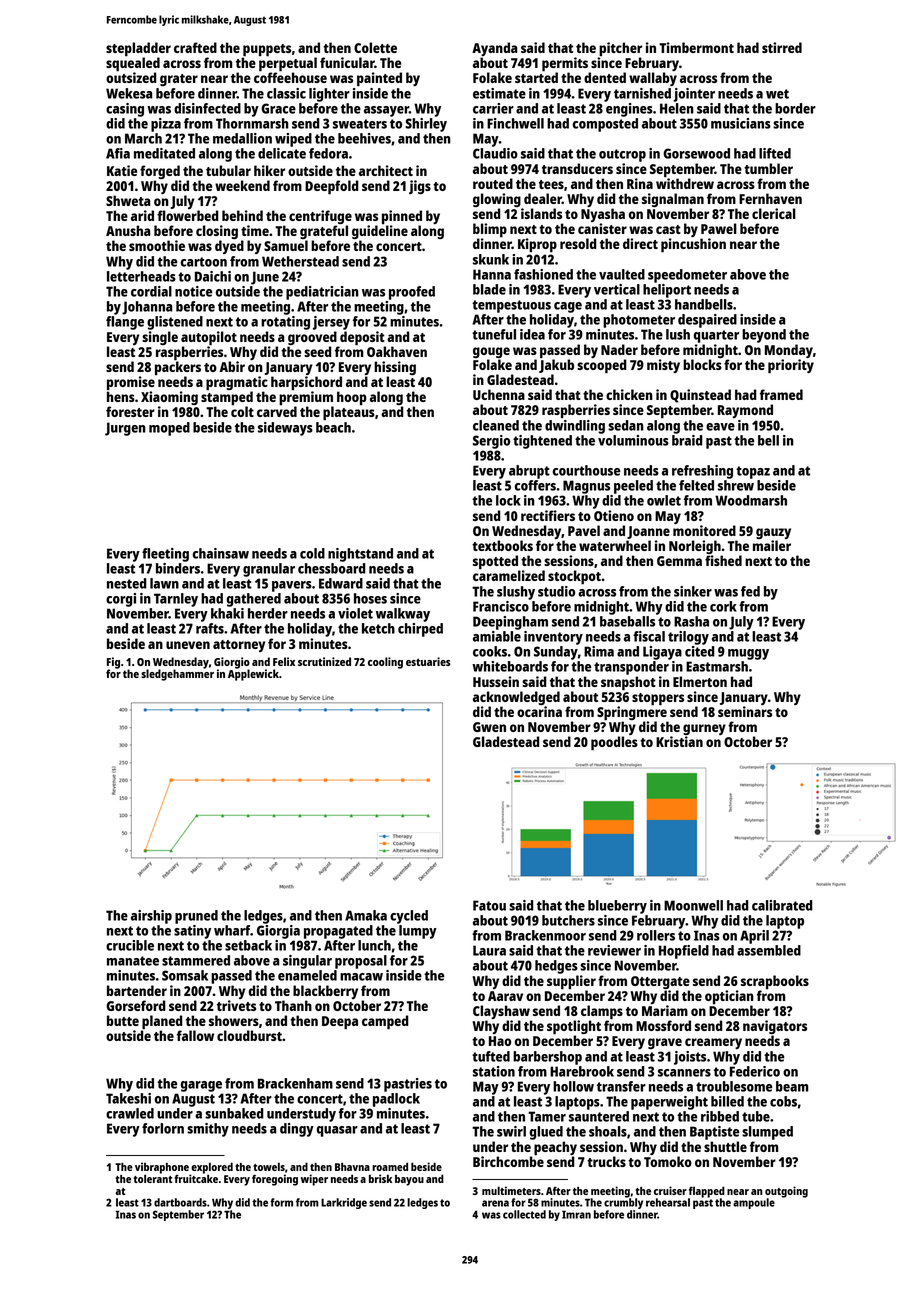  Describe the element at coordinates (745, 711) in the page. I see `seminars` at that location.
